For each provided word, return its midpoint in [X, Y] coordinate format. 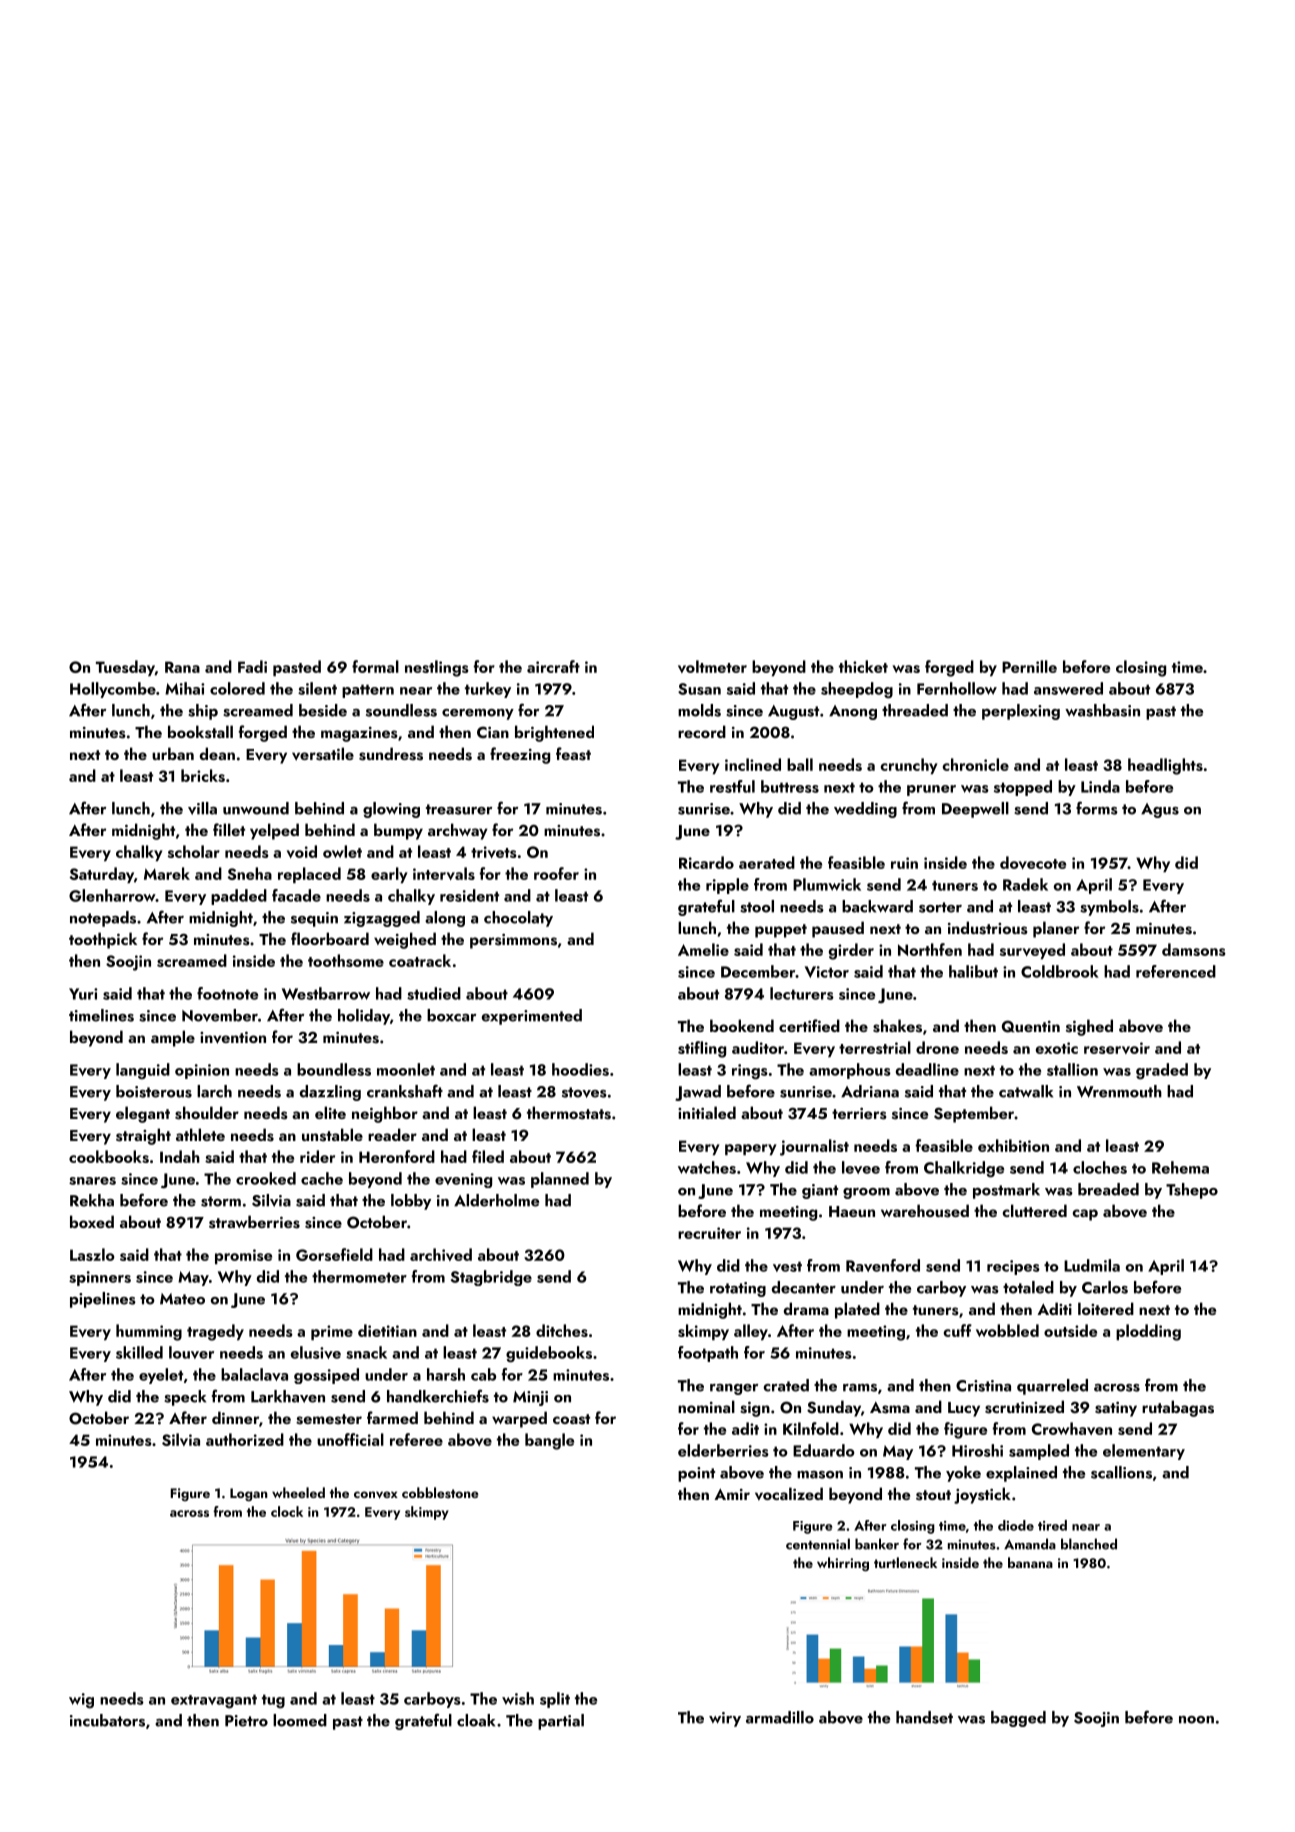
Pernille [1029, 666]
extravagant [214, 1701]
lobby [411, 1202]
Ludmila [1092, 1265]
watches [707, 1167]
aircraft [553, 666]
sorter [940, 907]
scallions [1121, 1472]
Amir [732, 1494]
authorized [245, 1439]
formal [375, 666]
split [555, 1700]
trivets [494, 852]
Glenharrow [112, 895]
